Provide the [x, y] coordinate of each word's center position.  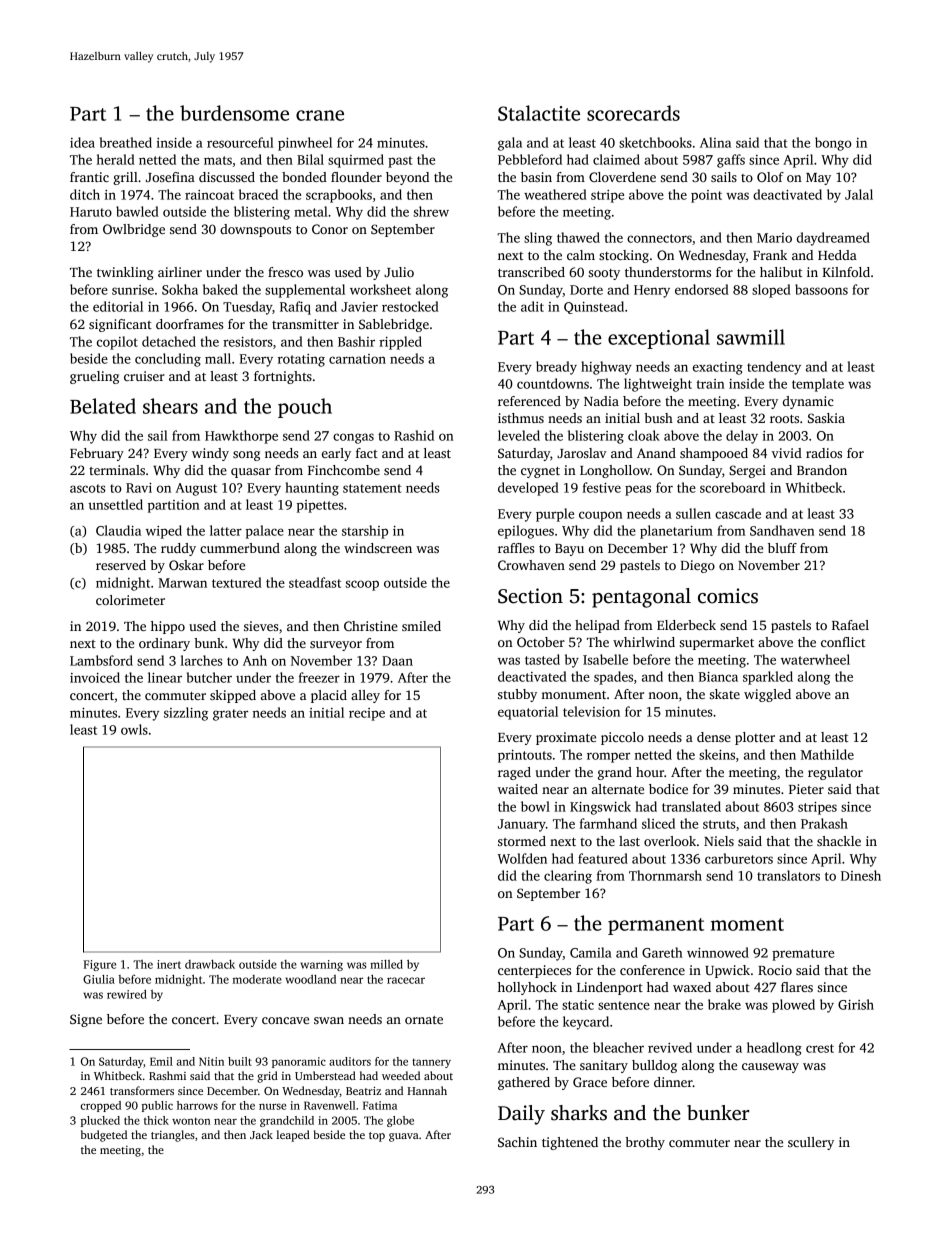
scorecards [633, 113]
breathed [126, 142]
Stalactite [539, 113]
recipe [367, 714]
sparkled [768, 678]
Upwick [727, 971]
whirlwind [644, 642]
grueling [94, 377]
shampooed [714, 454]
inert [169, 964]
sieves [261, 626]
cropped [100, 1106]
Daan [397, 661]
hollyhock [527, 988]
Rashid [414, 435]
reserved [121, 565]
